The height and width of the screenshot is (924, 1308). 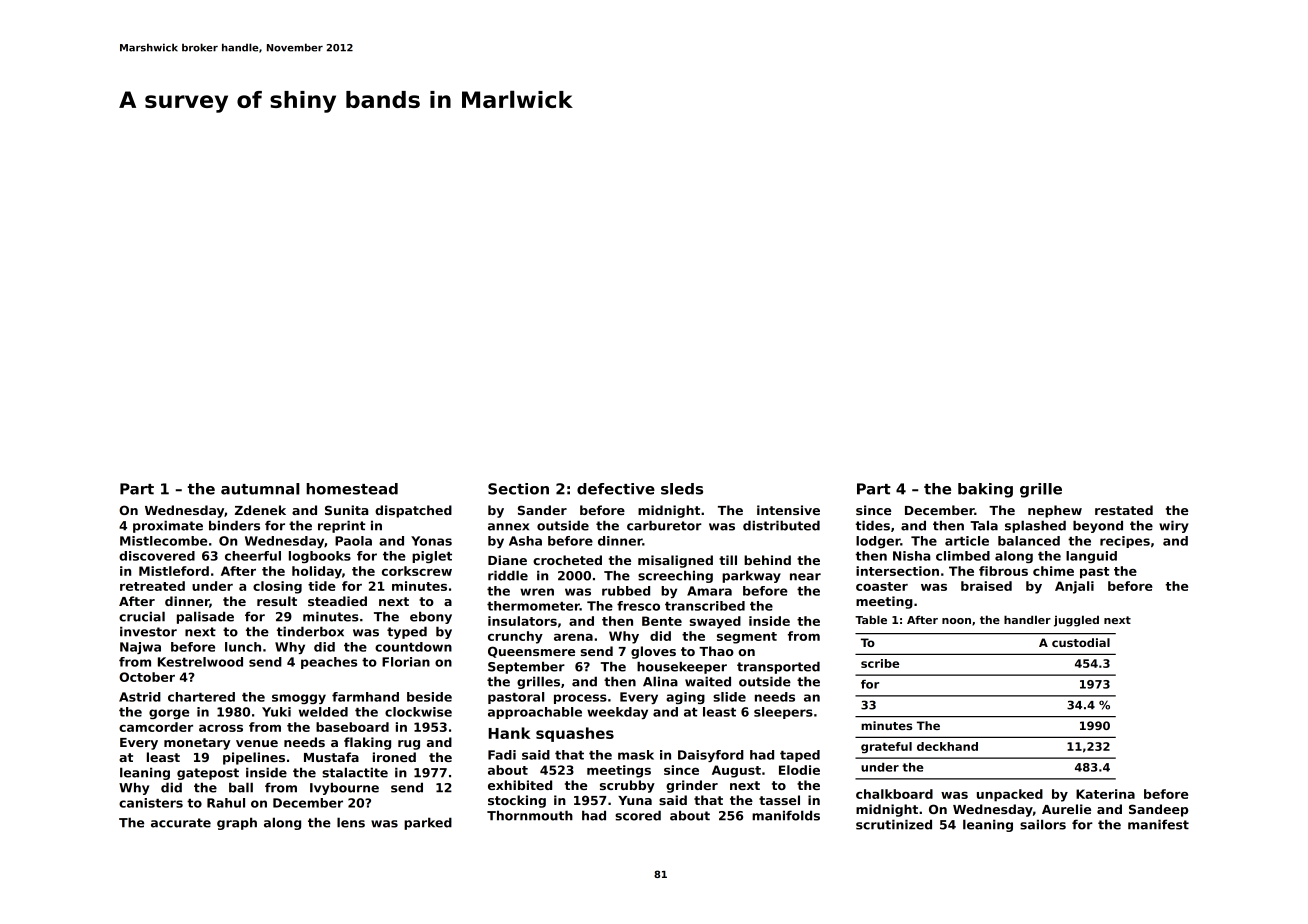 I want to click on restated, so click(x=1124, y=510).
